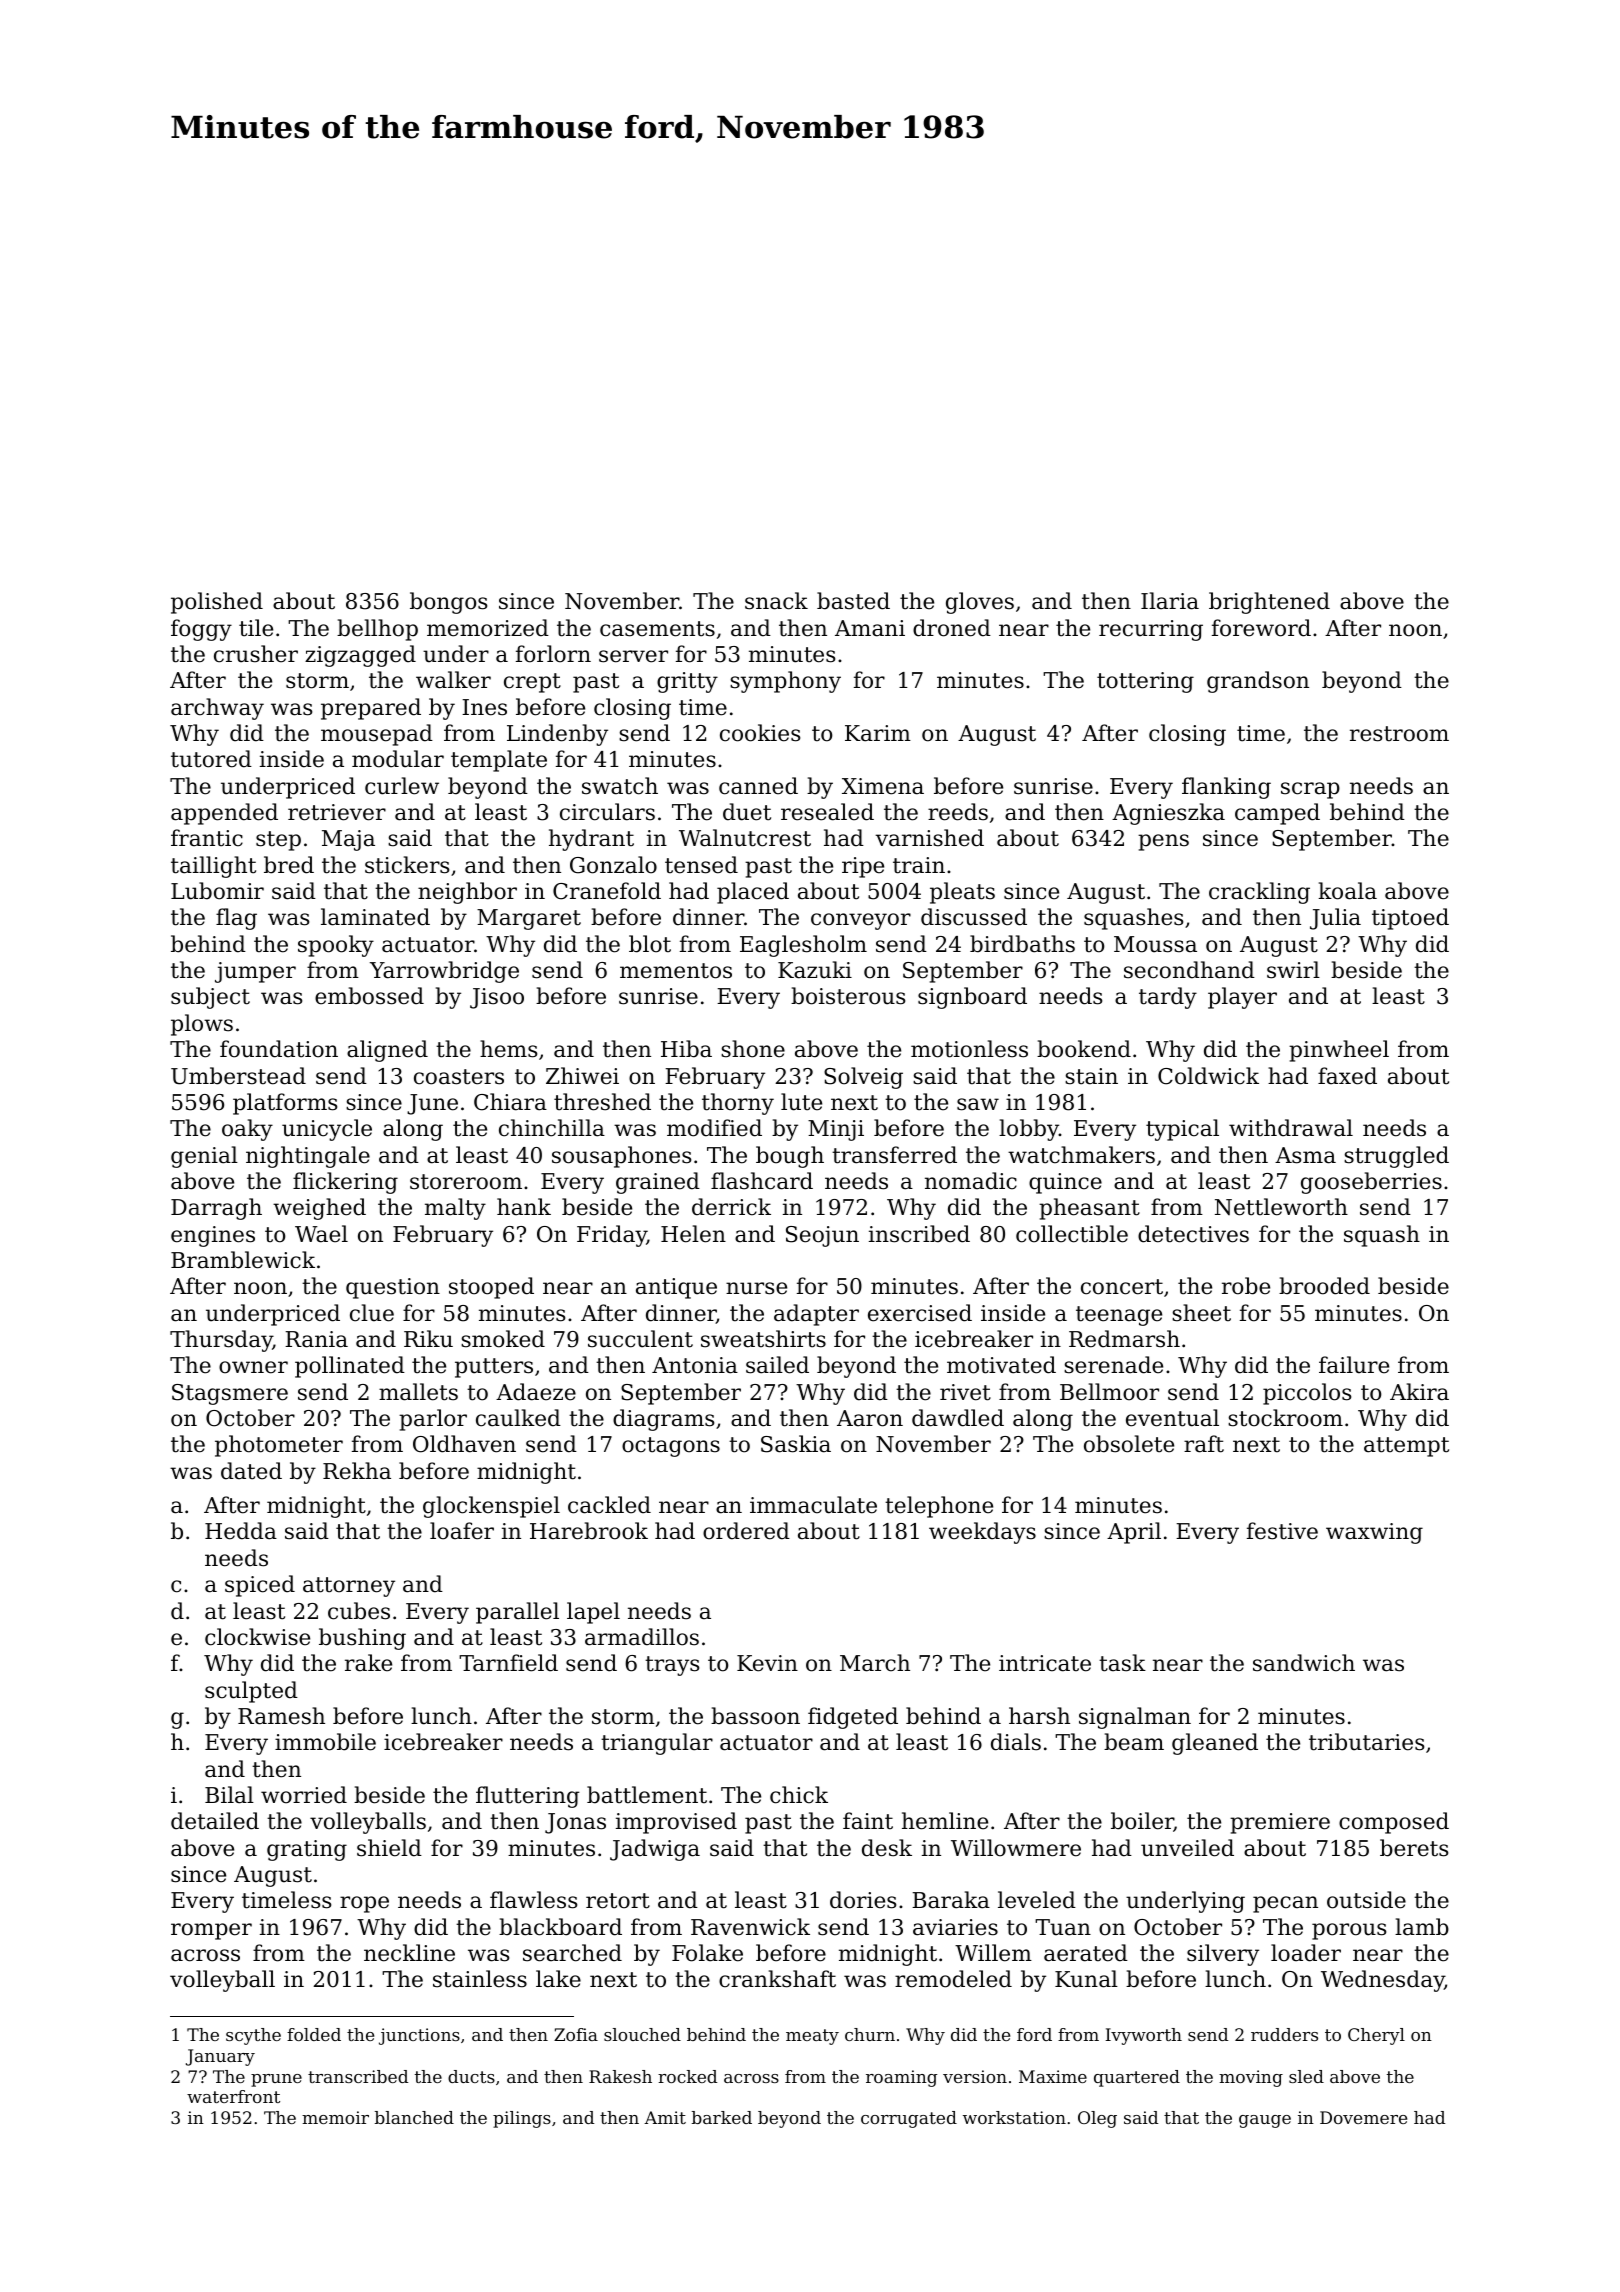  Describe the element at coordinates (321, 1234) in the screenshot. I see `Wael` at that location.
